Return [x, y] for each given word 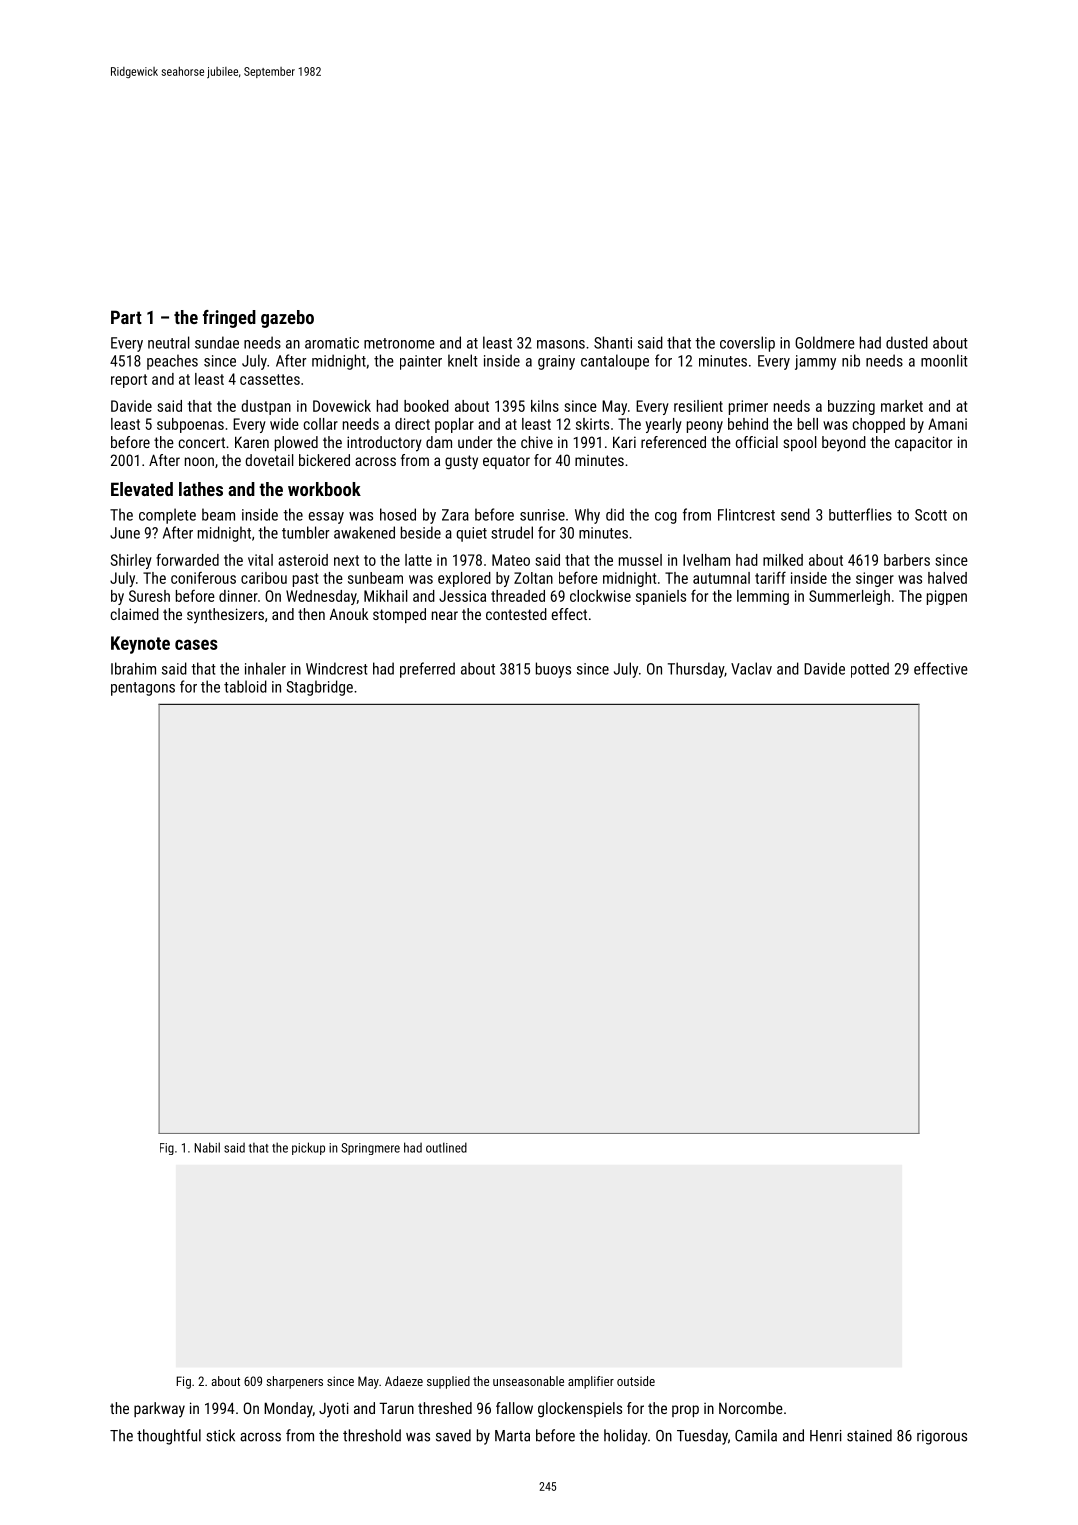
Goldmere [825, 342]
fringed [229, 319]
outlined [446, 1147]
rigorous [942, 1437]
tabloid [245, 686]
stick [220, 1435]
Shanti [613, 342]
